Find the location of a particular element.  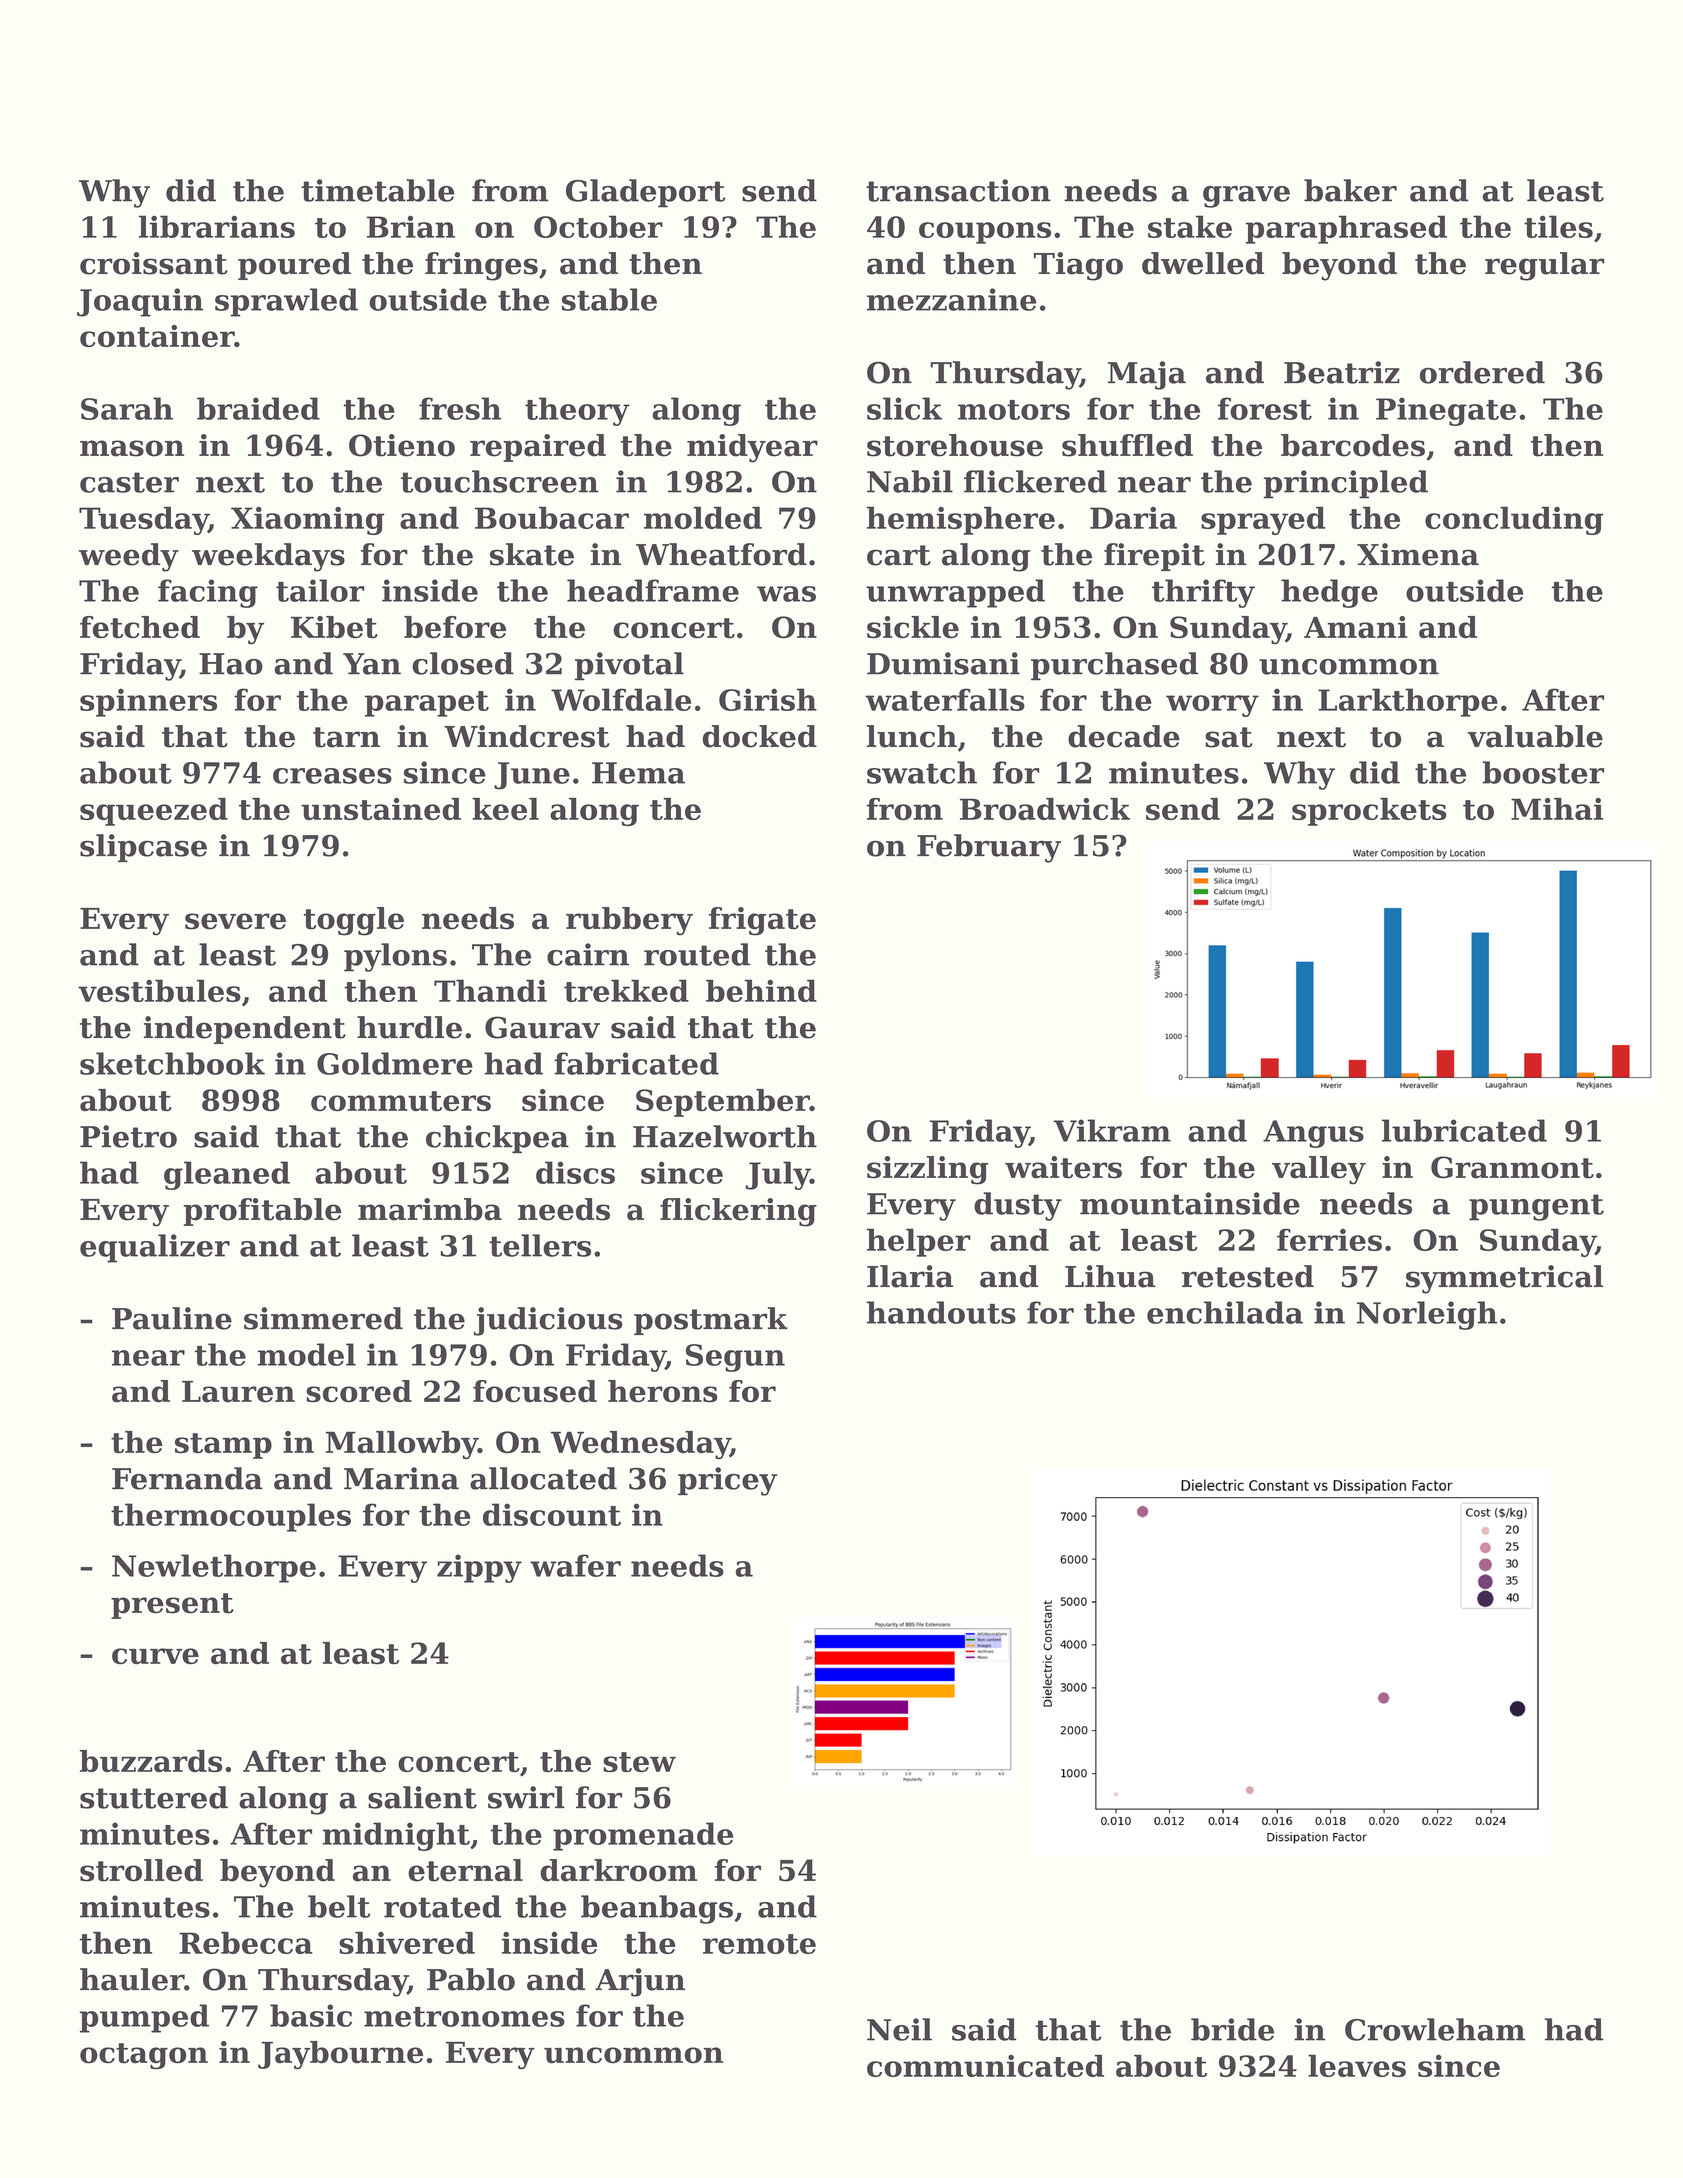

valuable is located at coordinates (1535, 736).
